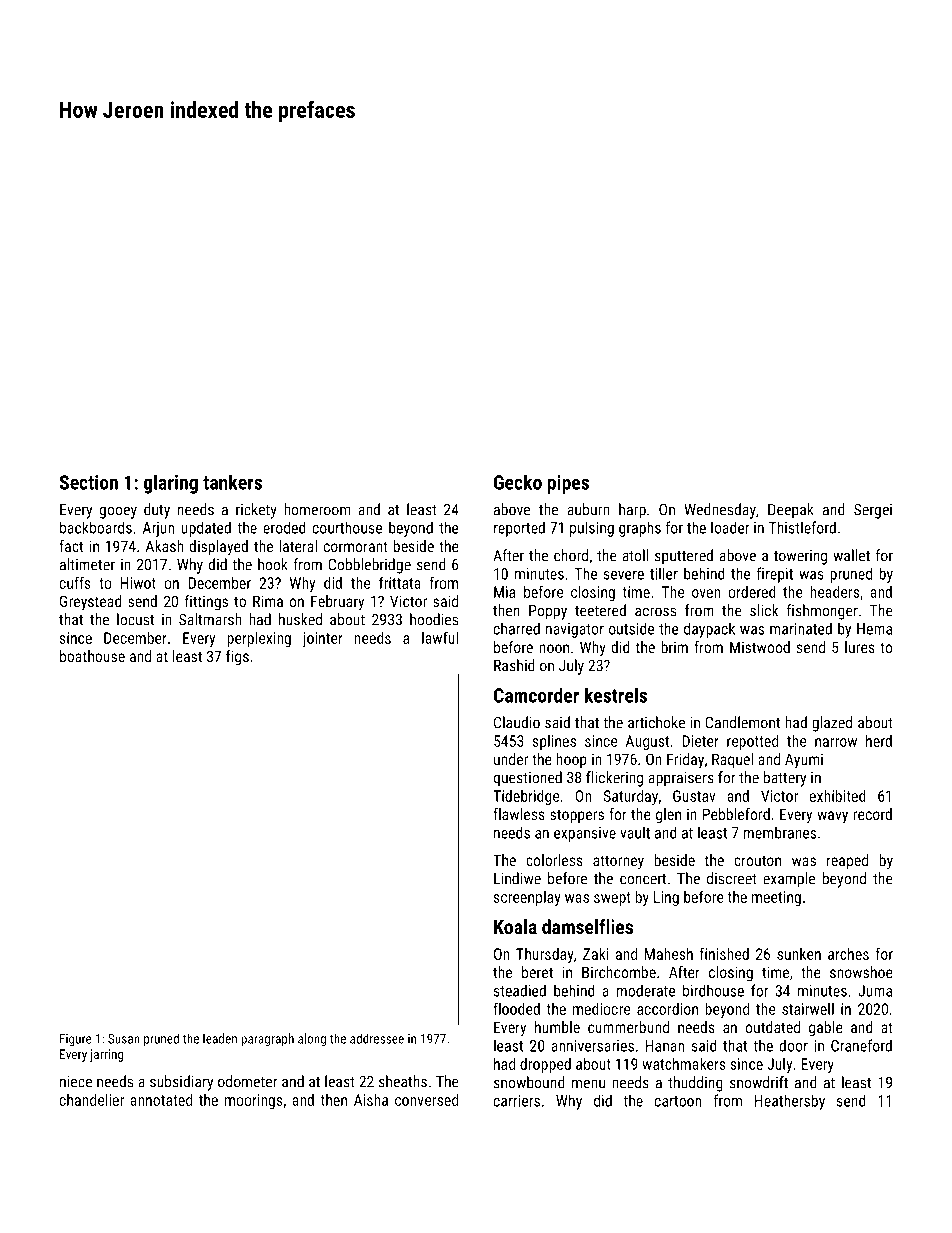  Describe the element at coordinates (851, 555) in the page. I see `wallet` at that location.
